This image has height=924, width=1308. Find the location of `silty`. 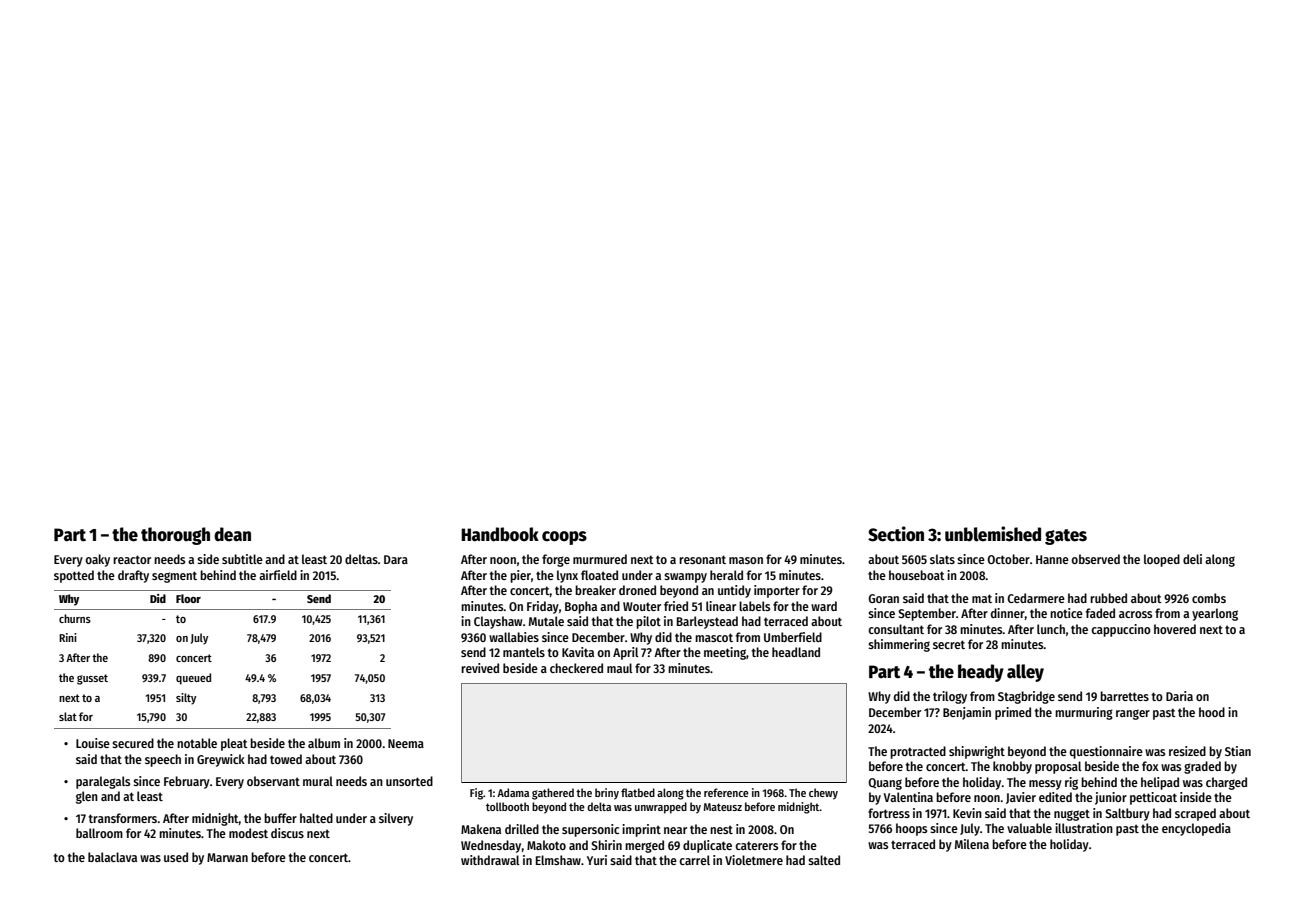

silty is located at coordinates (186, 699).
